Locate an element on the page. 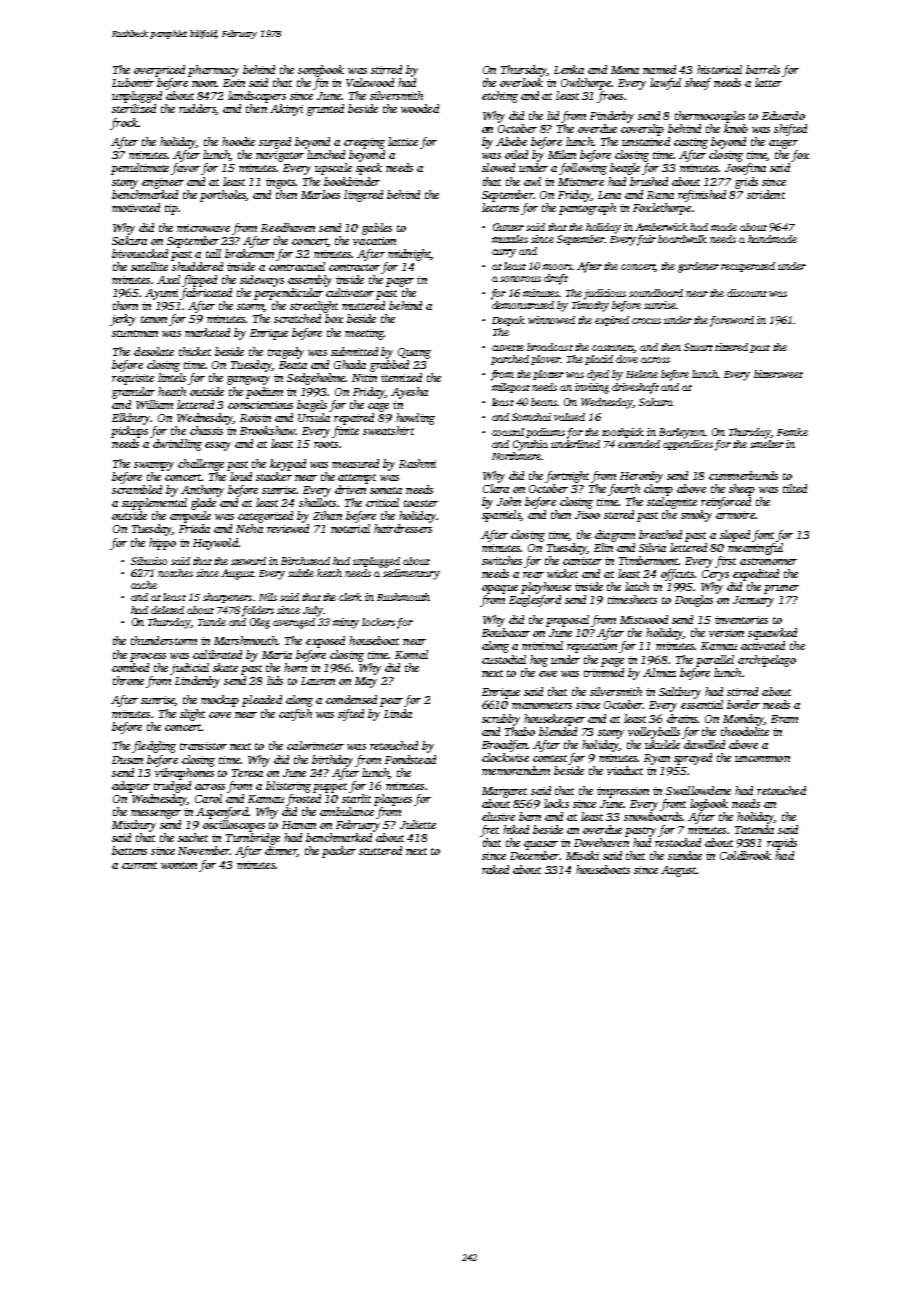 The width and height of the document is (924, 1308). Mistbury is located at coordinates (134, 826).
